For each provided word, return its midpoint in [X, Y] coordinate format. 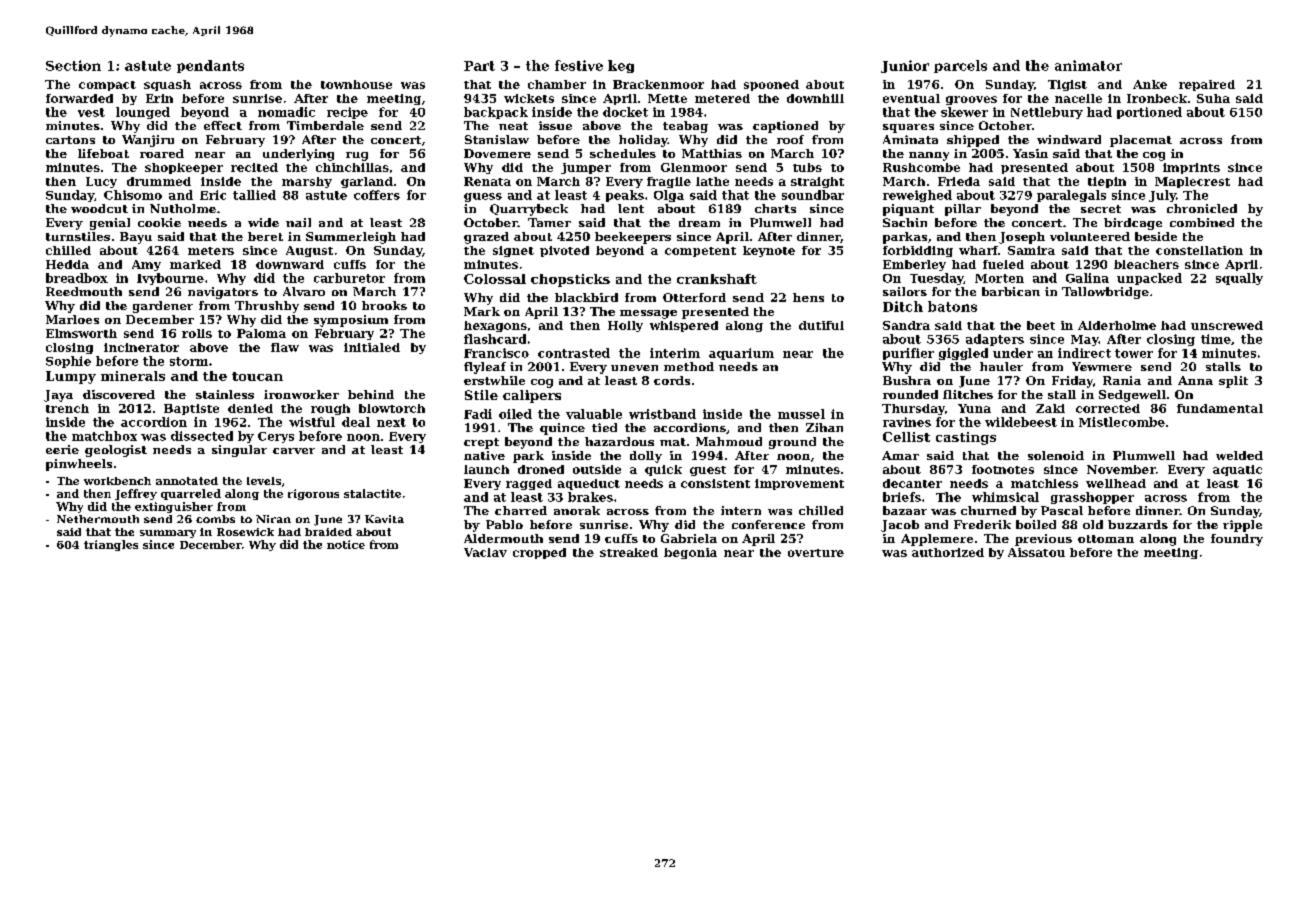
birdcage [1133, 224]
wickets [529, 98]
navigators [223, 293]
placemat [1141, 141]
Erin [159, 98]
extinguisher [174, 507]
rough [330, 409]
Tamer [549, 222]
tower [1134, 353]
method [689, 366]
